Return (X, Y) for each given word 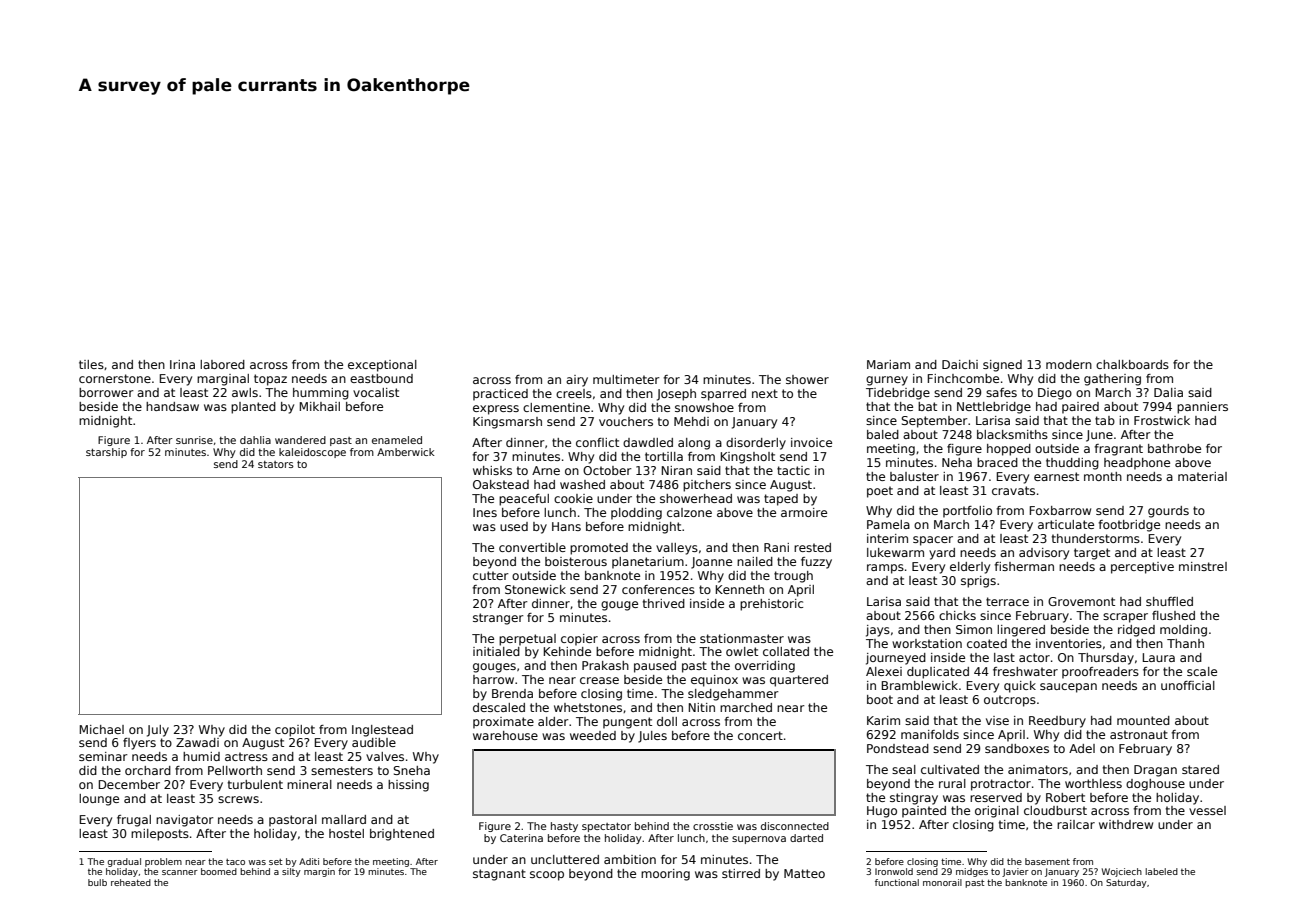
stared (1200, 769)
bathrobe (1174, 448)
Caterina (521, 838)
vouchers (626, 421)
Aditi (309, 861)
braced (997, 462)
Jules (652, 737)
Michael (102, 729)
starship (106, 453)
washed (582, 484)
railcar (1076, 824)
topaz (270, 380)
